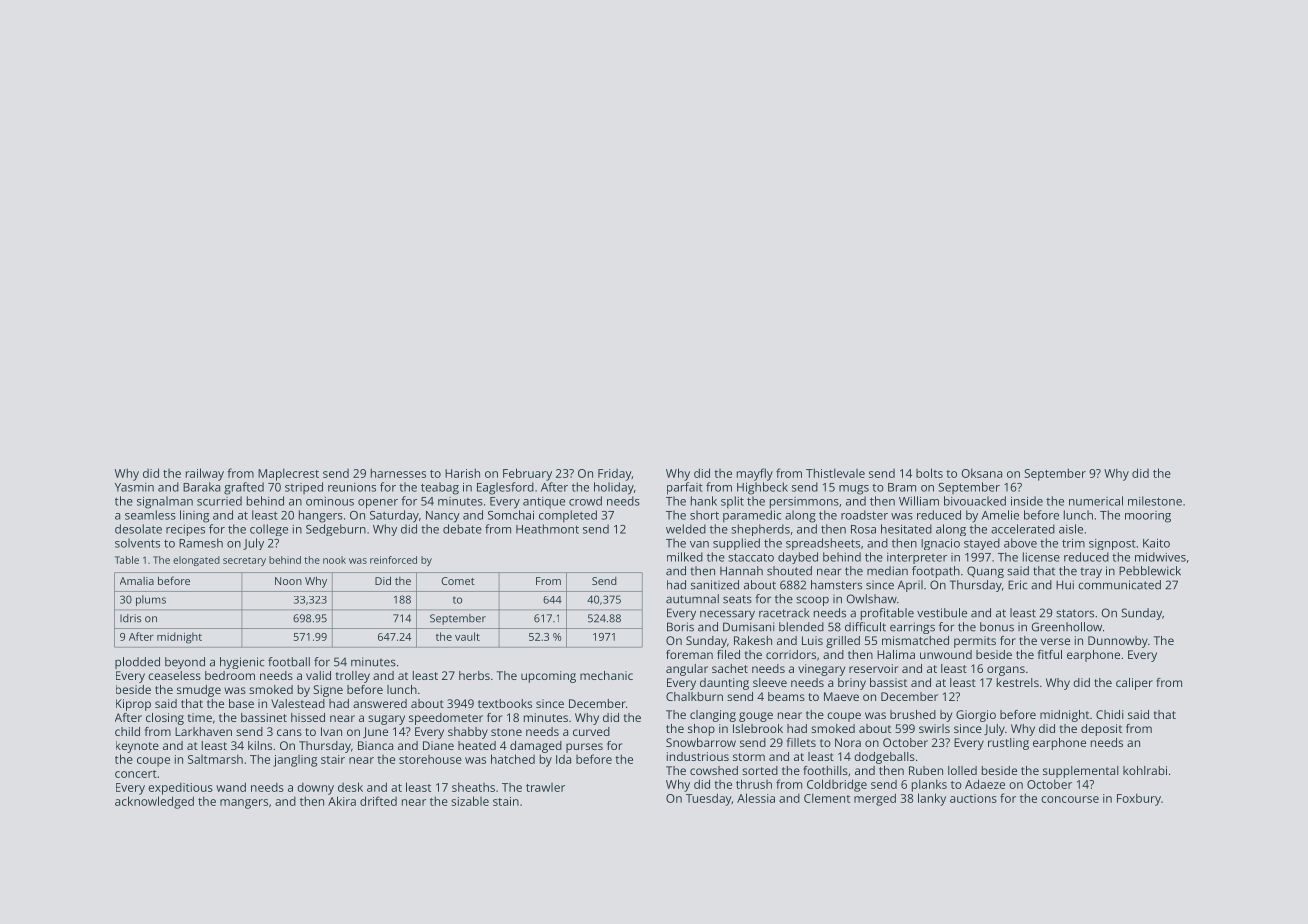  What do you see at coordinates (318, 675) in the screenshot?
I see `valid` at bounding box center [318, 675].
